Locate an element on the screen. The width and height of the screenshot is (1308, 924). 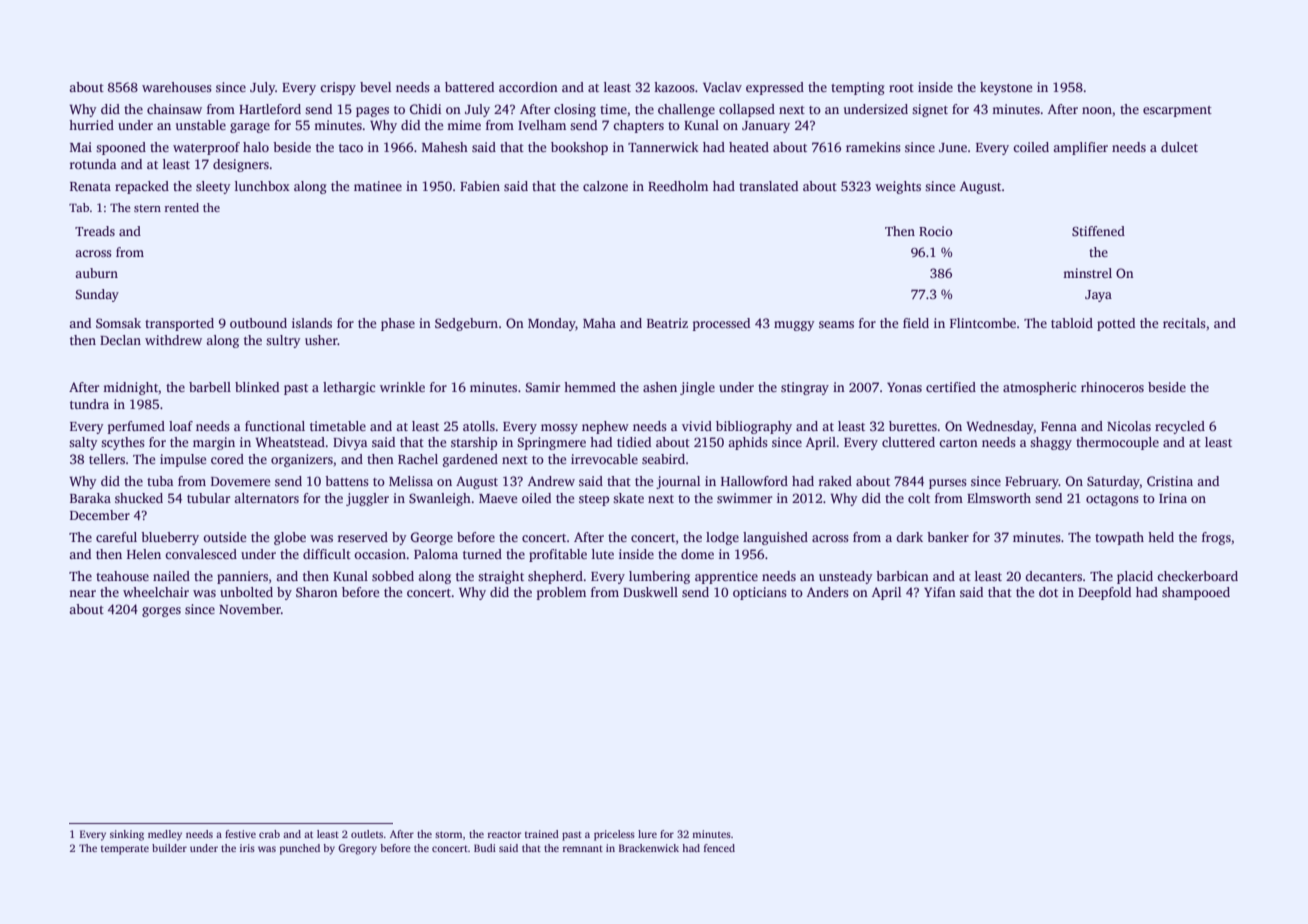
remnant is located at coordinates (583, 848).
